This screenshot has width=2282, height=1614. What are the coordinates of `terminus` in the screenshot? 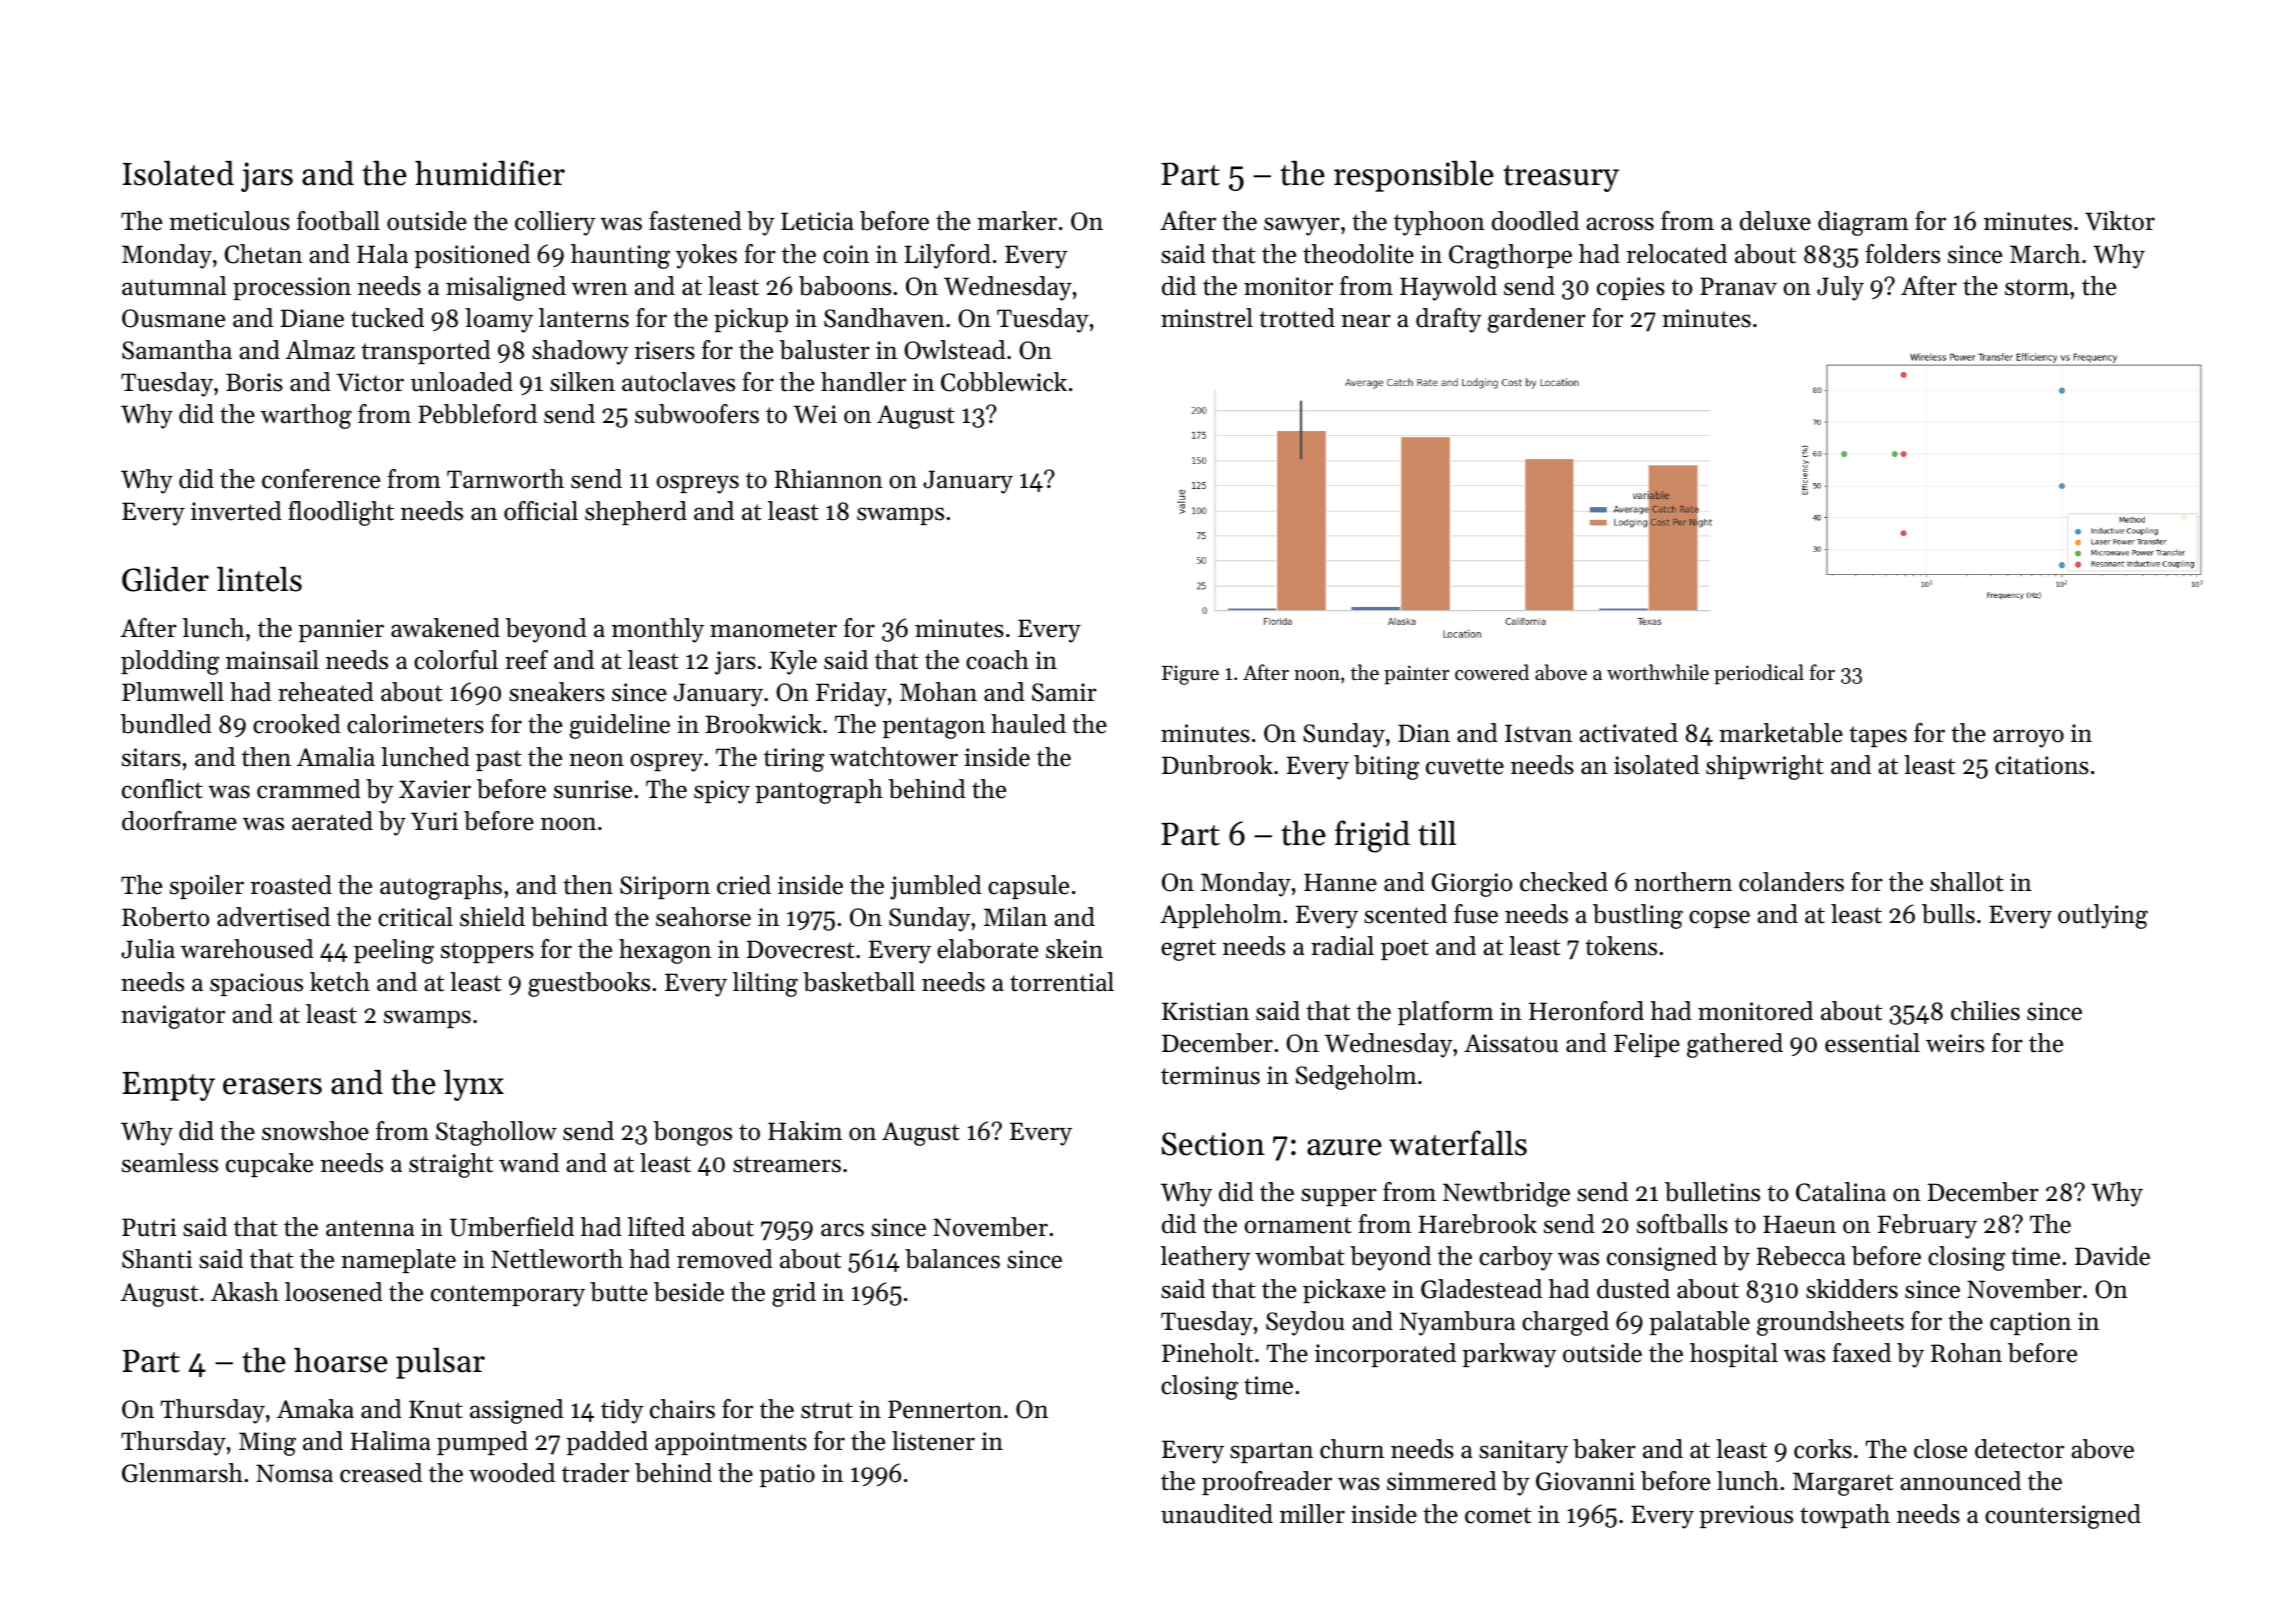 It's located at (1210, 1075).
